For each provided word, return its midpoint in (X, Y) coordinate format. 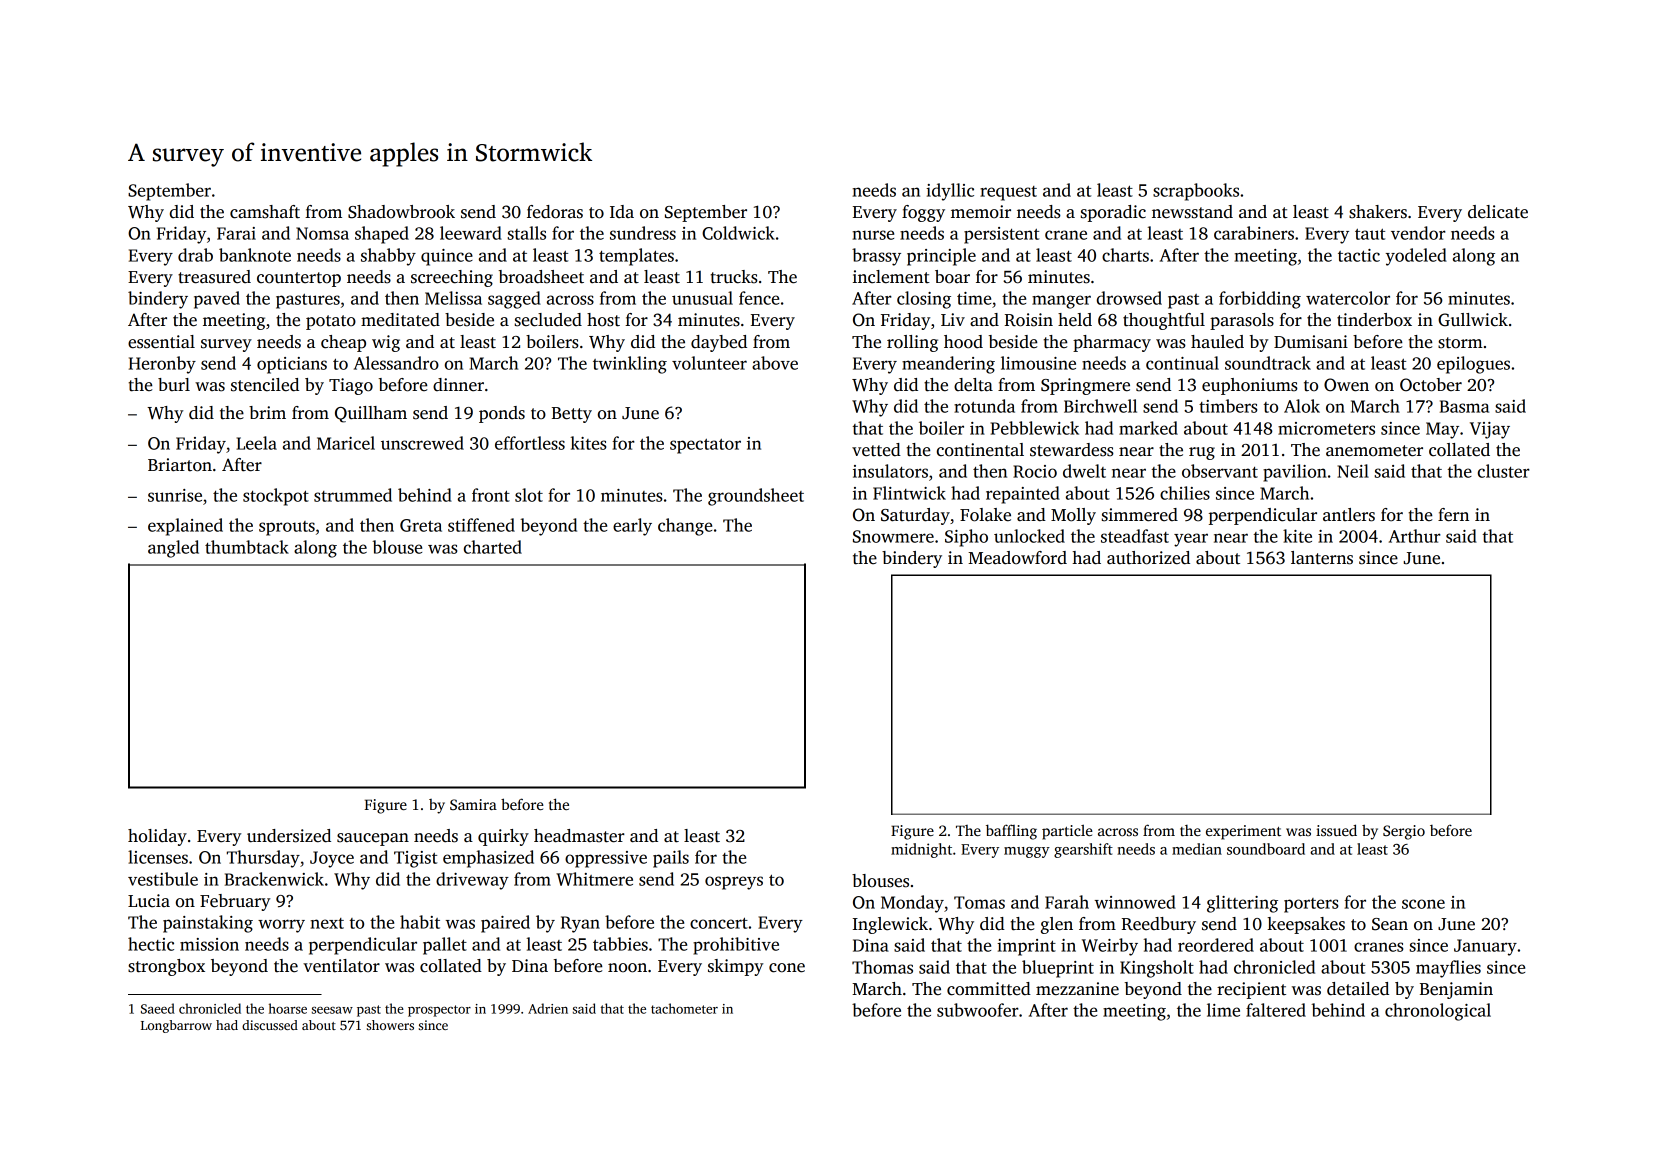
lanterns (1322, 558)
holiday (157, 837)
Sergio (1404, 832)
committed (989, 989)
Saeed (158, 1008)
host (603, 320)
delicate (1498, 212)
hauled (1217, 342)
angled (173, 549)
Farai (236, 233)
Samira (473, 804)
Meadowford (1017, 558)
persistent (1001, 235)
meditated (400, 319)
